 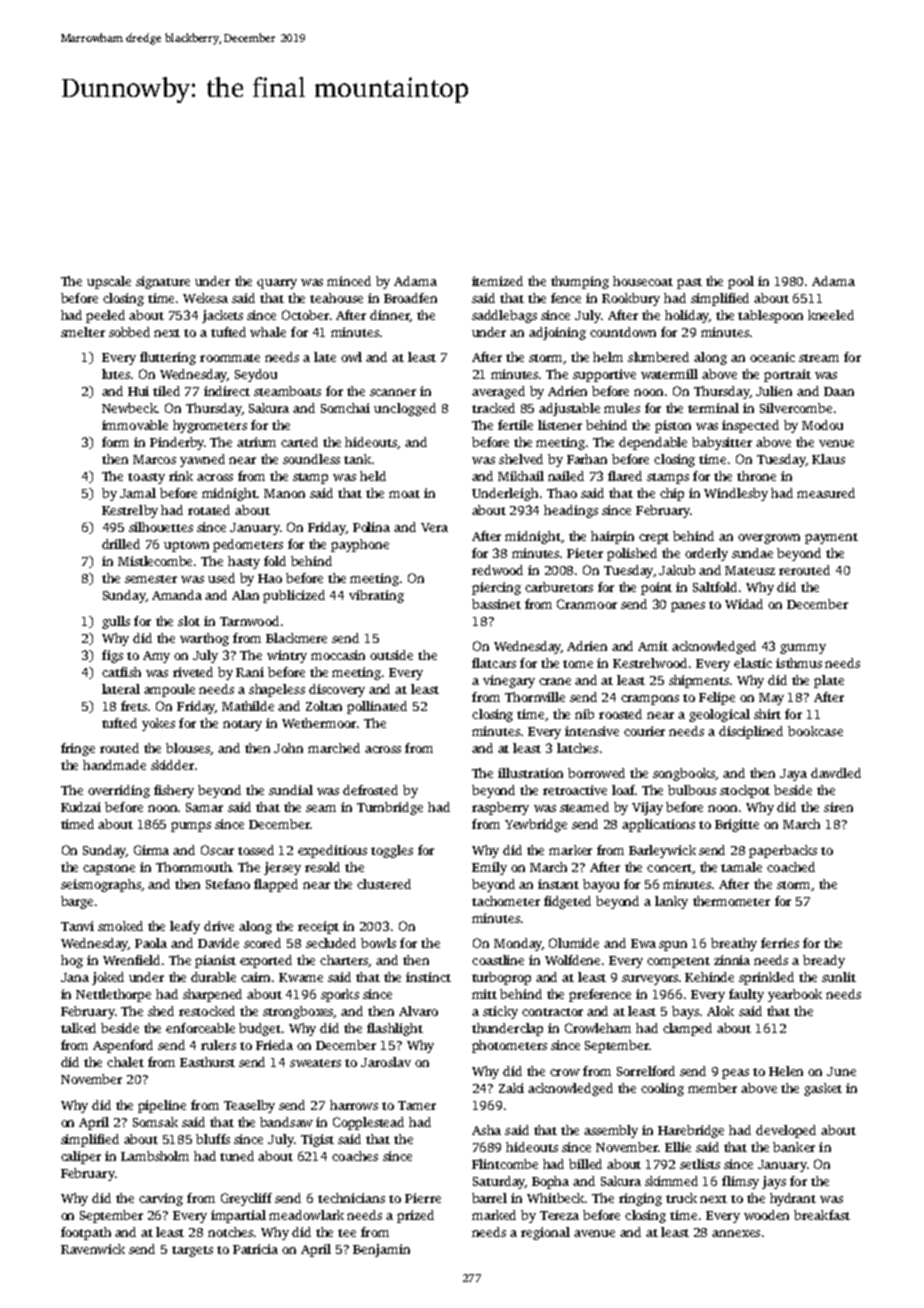 I want to click on shipments, so click(x=699, y=681).
